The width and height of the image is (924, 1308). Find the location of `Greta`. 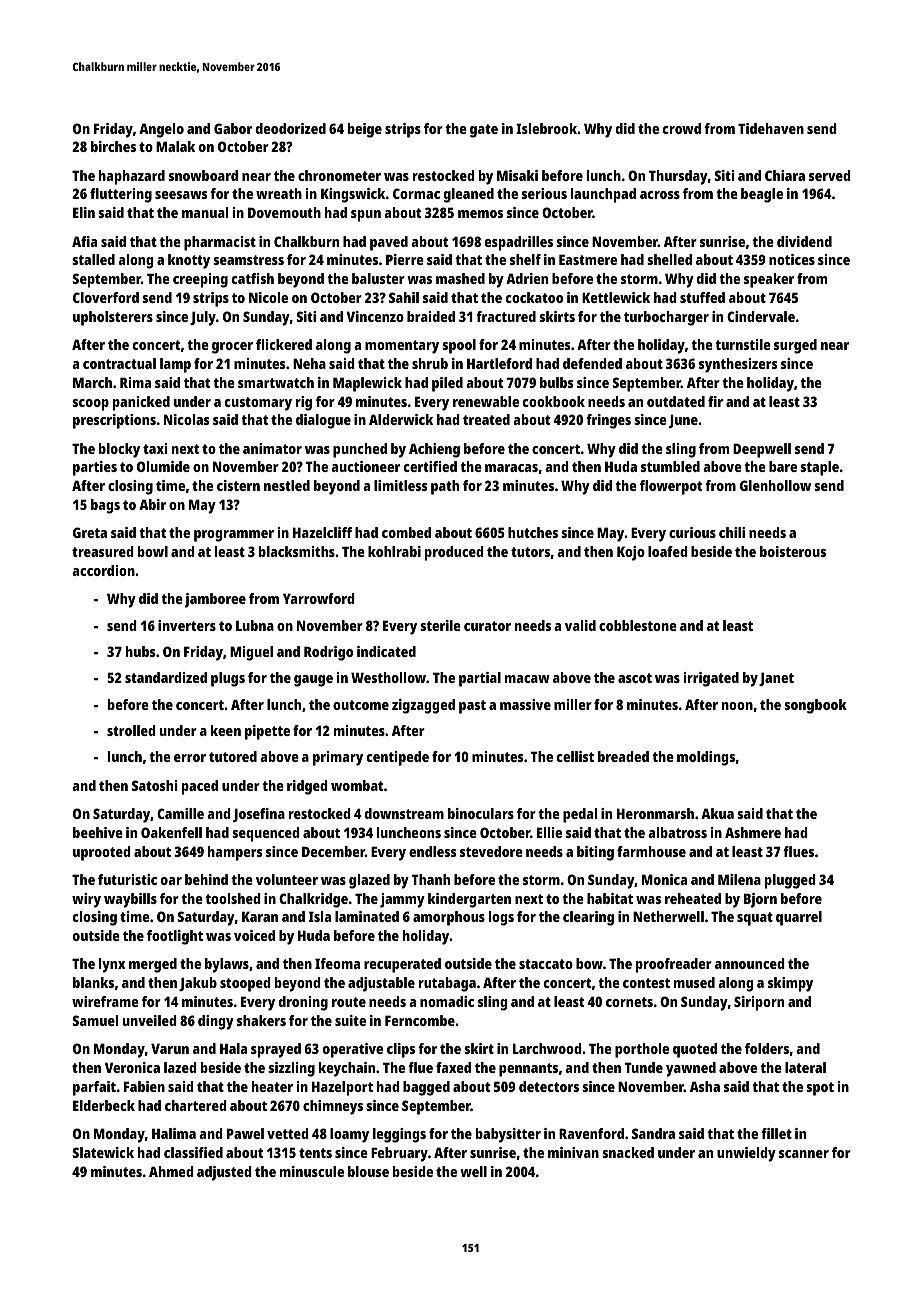

Greta is located at coordinates (90, 532).
